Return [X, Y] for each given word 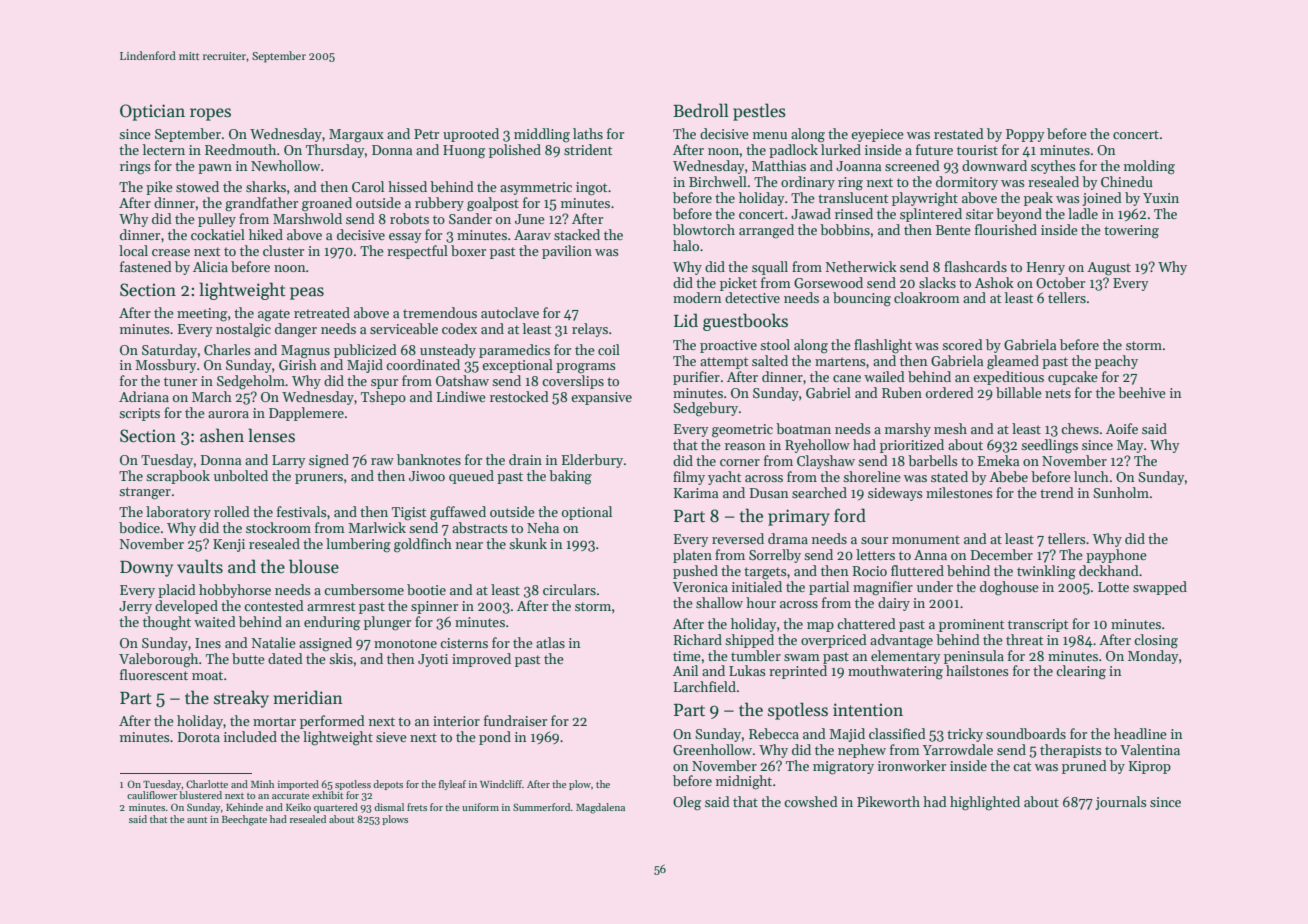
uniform [480, 807]
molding [1149, 167]
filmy [689, 478]
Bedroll [701, 110]
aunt [197, 820]
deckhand [1109, 570]
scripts [139, 414]
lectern [164, 149]
